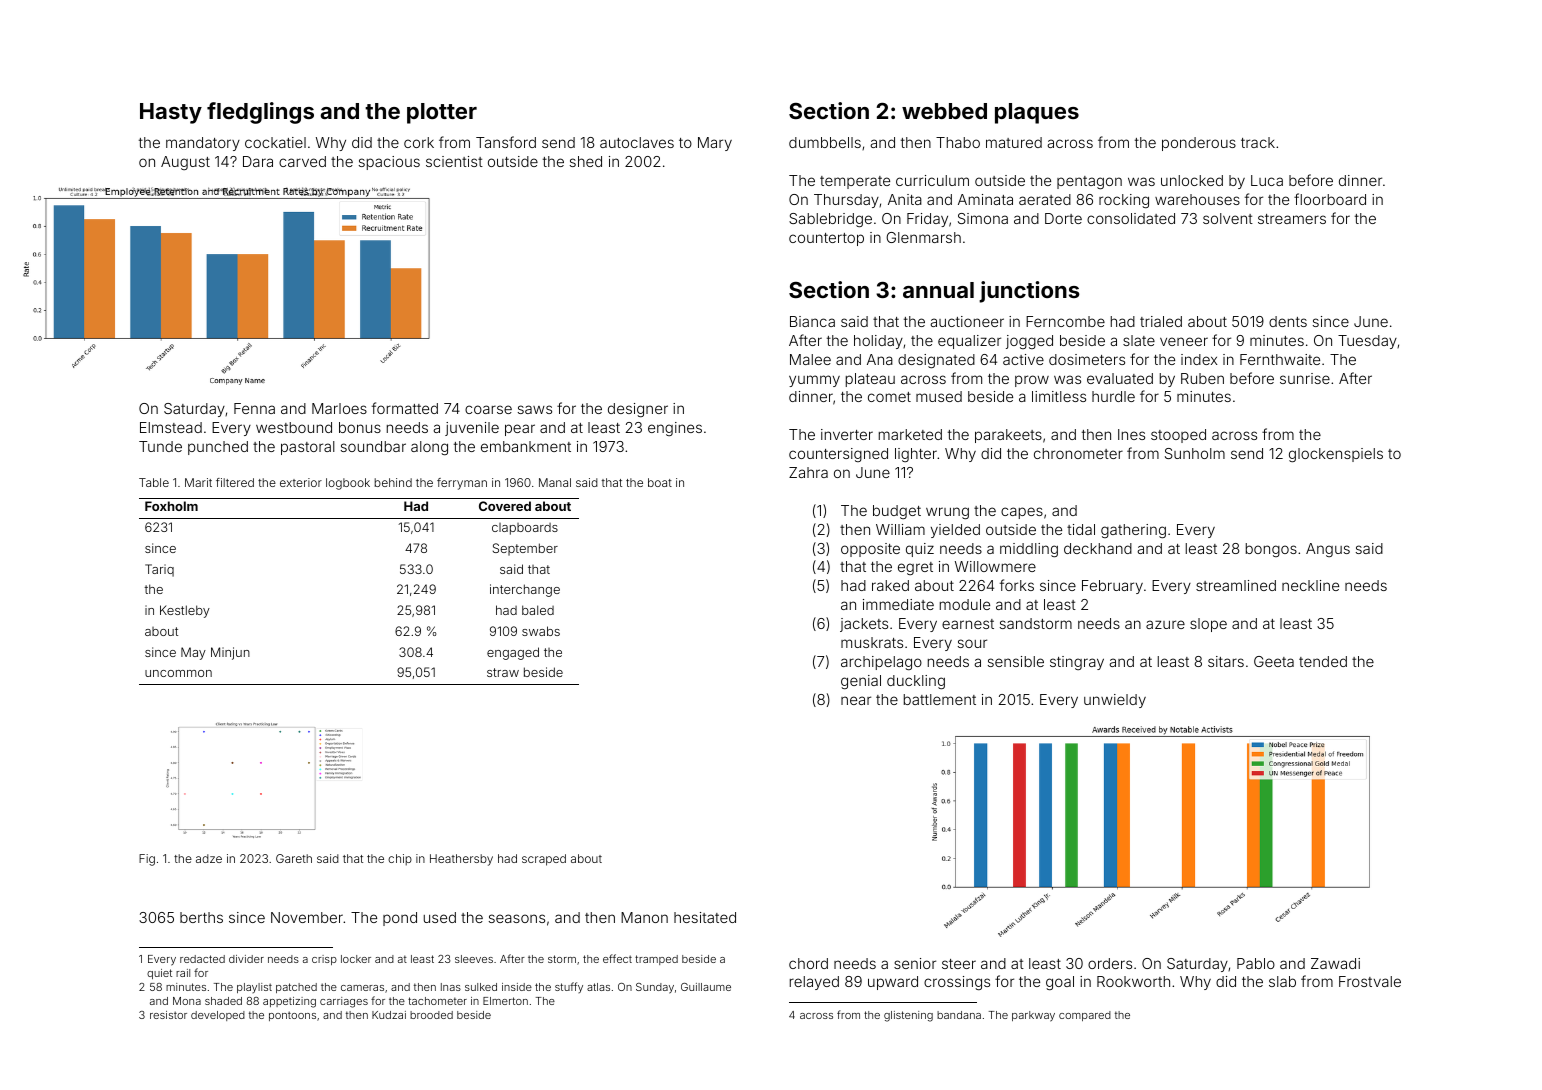  I want to click on unwieldy, so click(1115, 701).
